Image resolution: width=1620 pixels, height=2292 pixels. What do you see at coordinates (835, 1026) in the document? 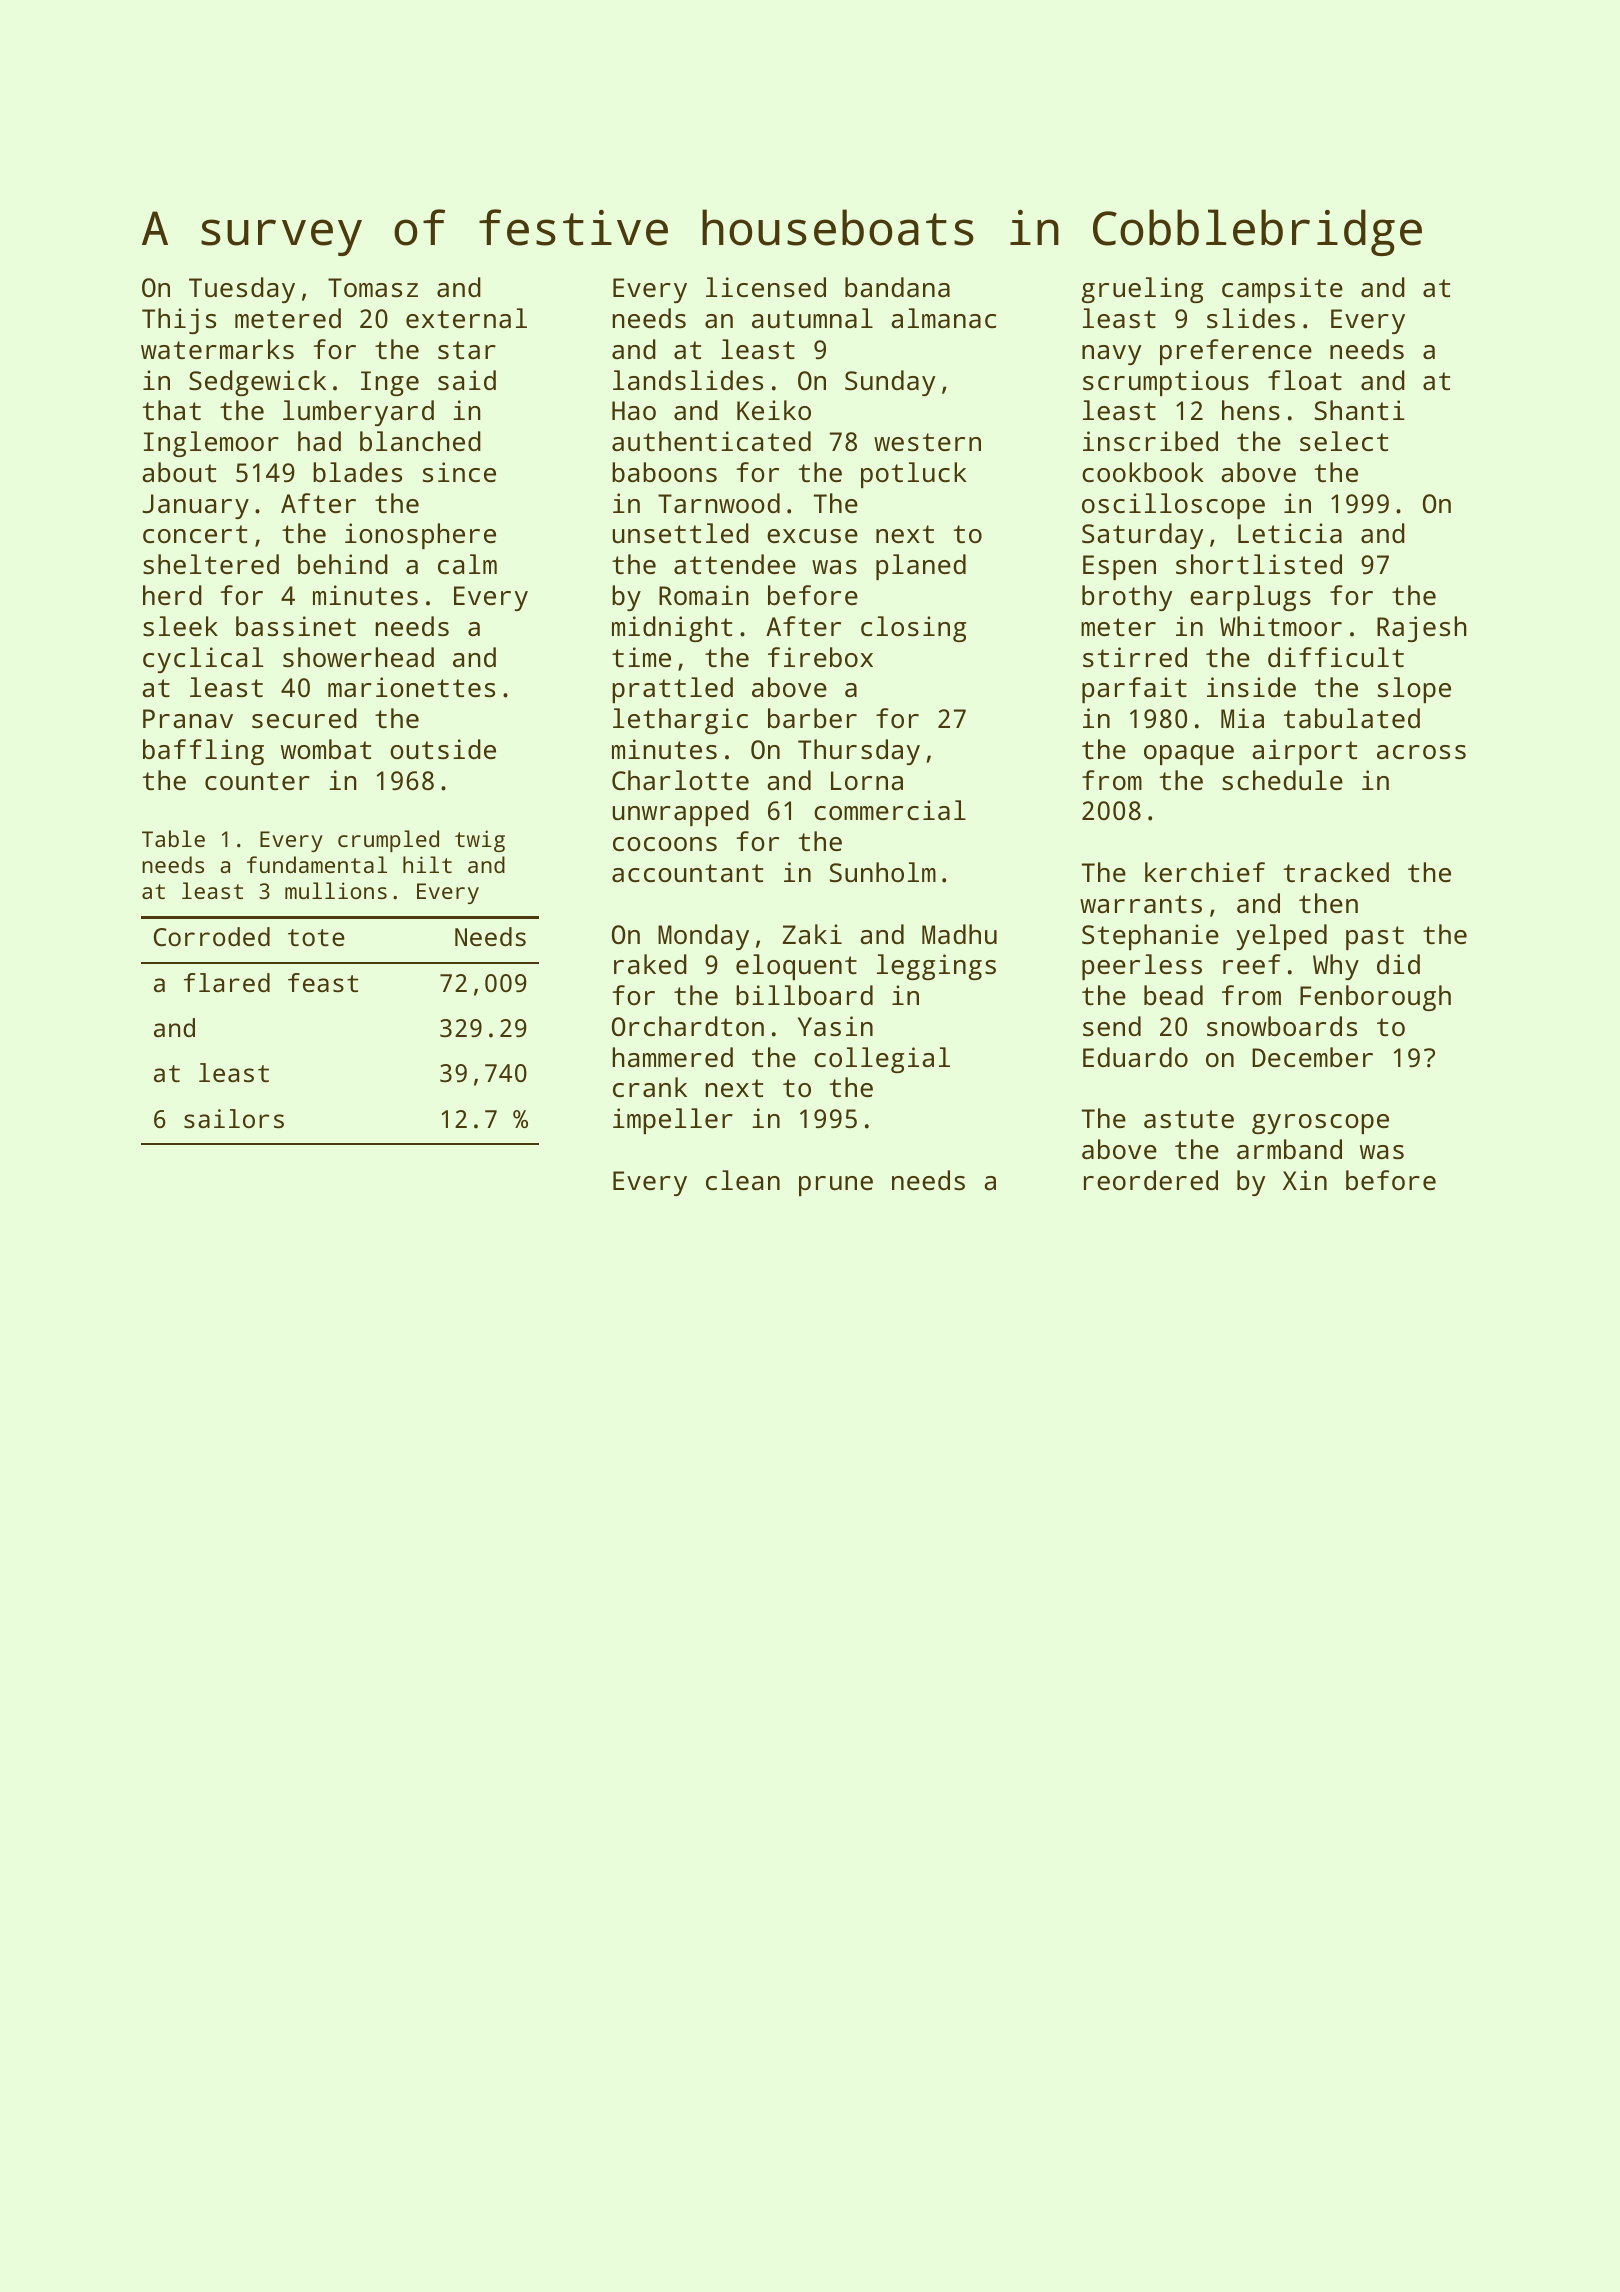
I see `Yasin` at bounding box center [835, 1026].
